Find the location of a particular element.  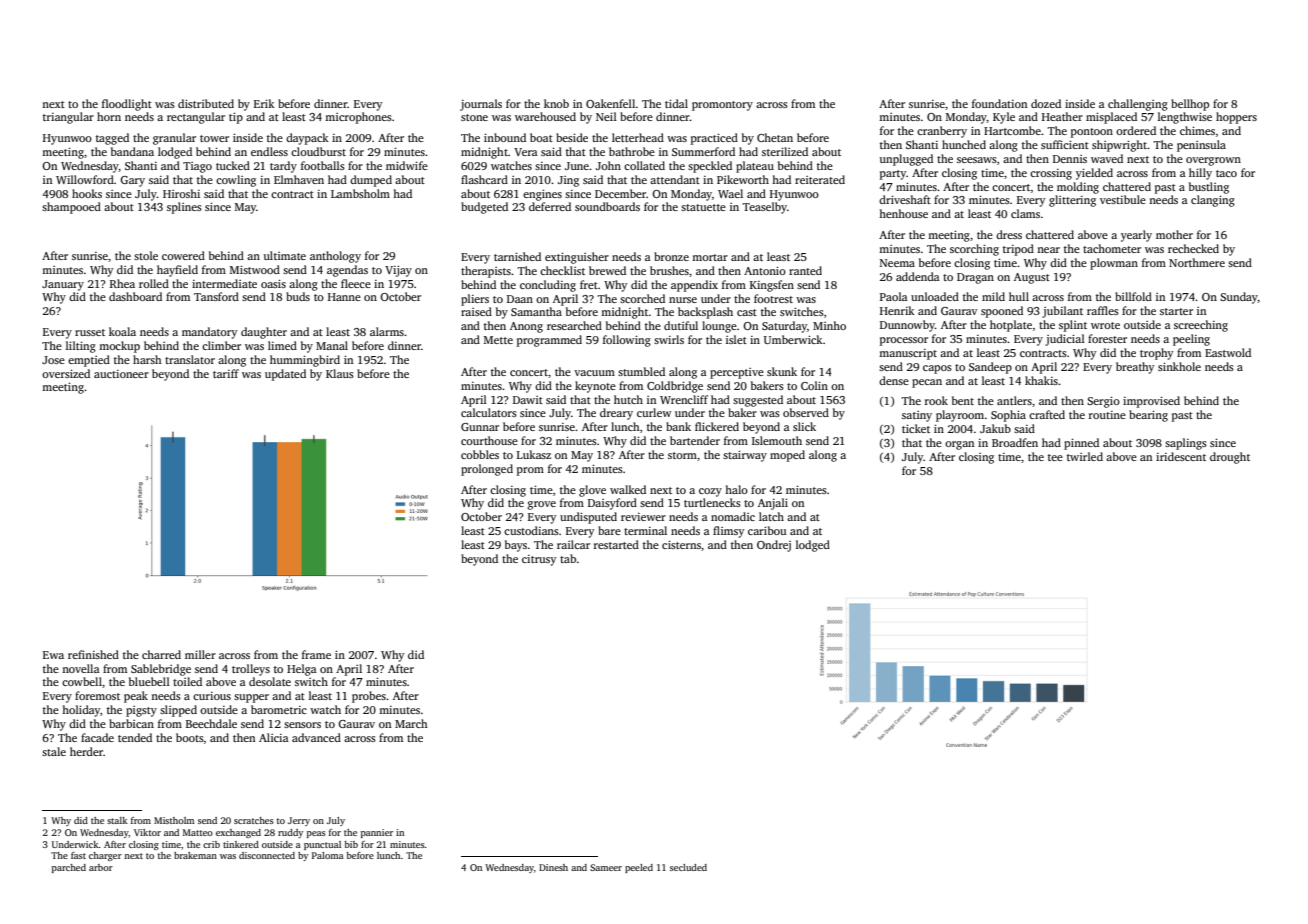

shampooed is located at coordinates (71, 208).
